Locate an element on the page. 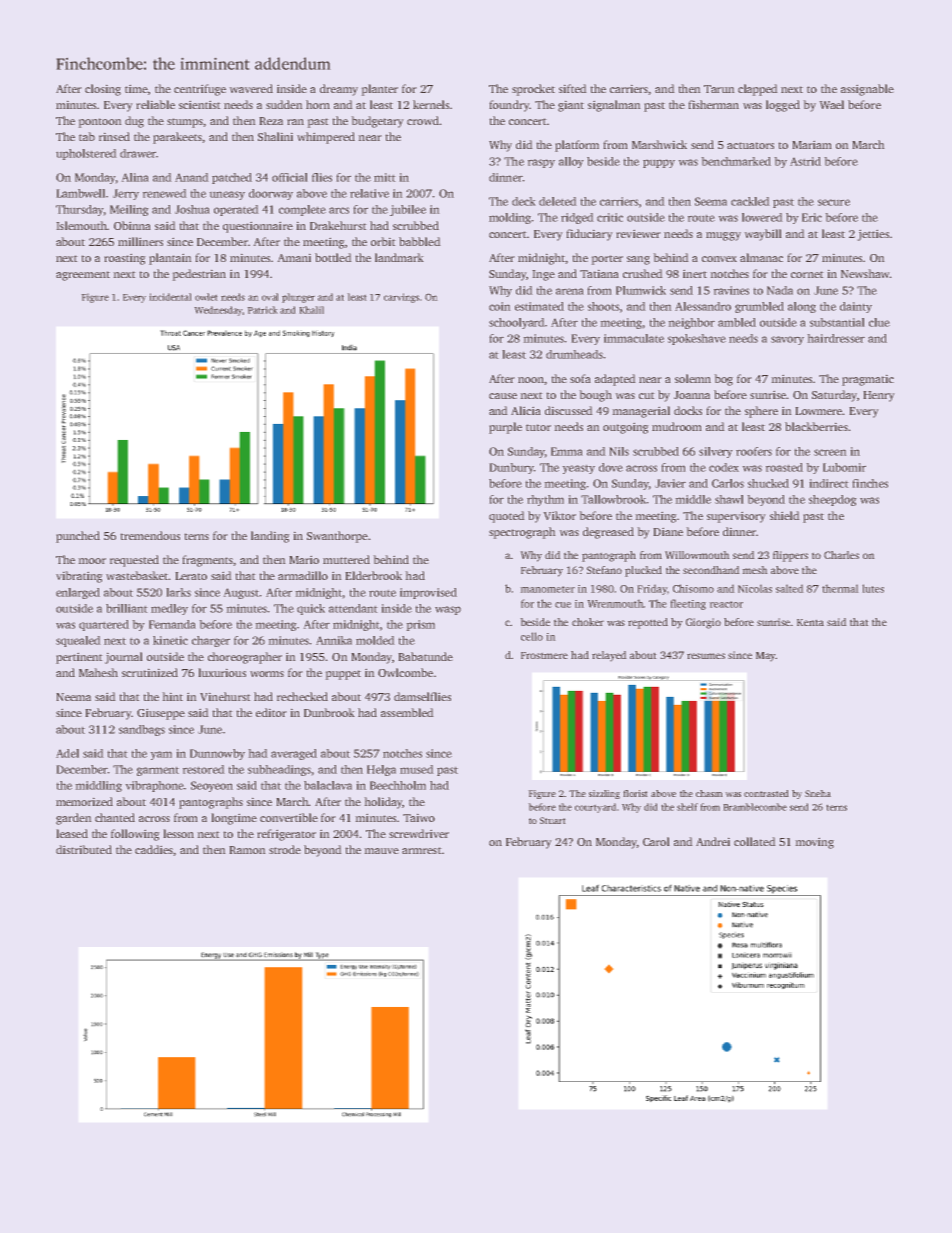 Image resolution: width=952 pixels, height=1233 pixels. assignable is located at coordinates (867, 90).
